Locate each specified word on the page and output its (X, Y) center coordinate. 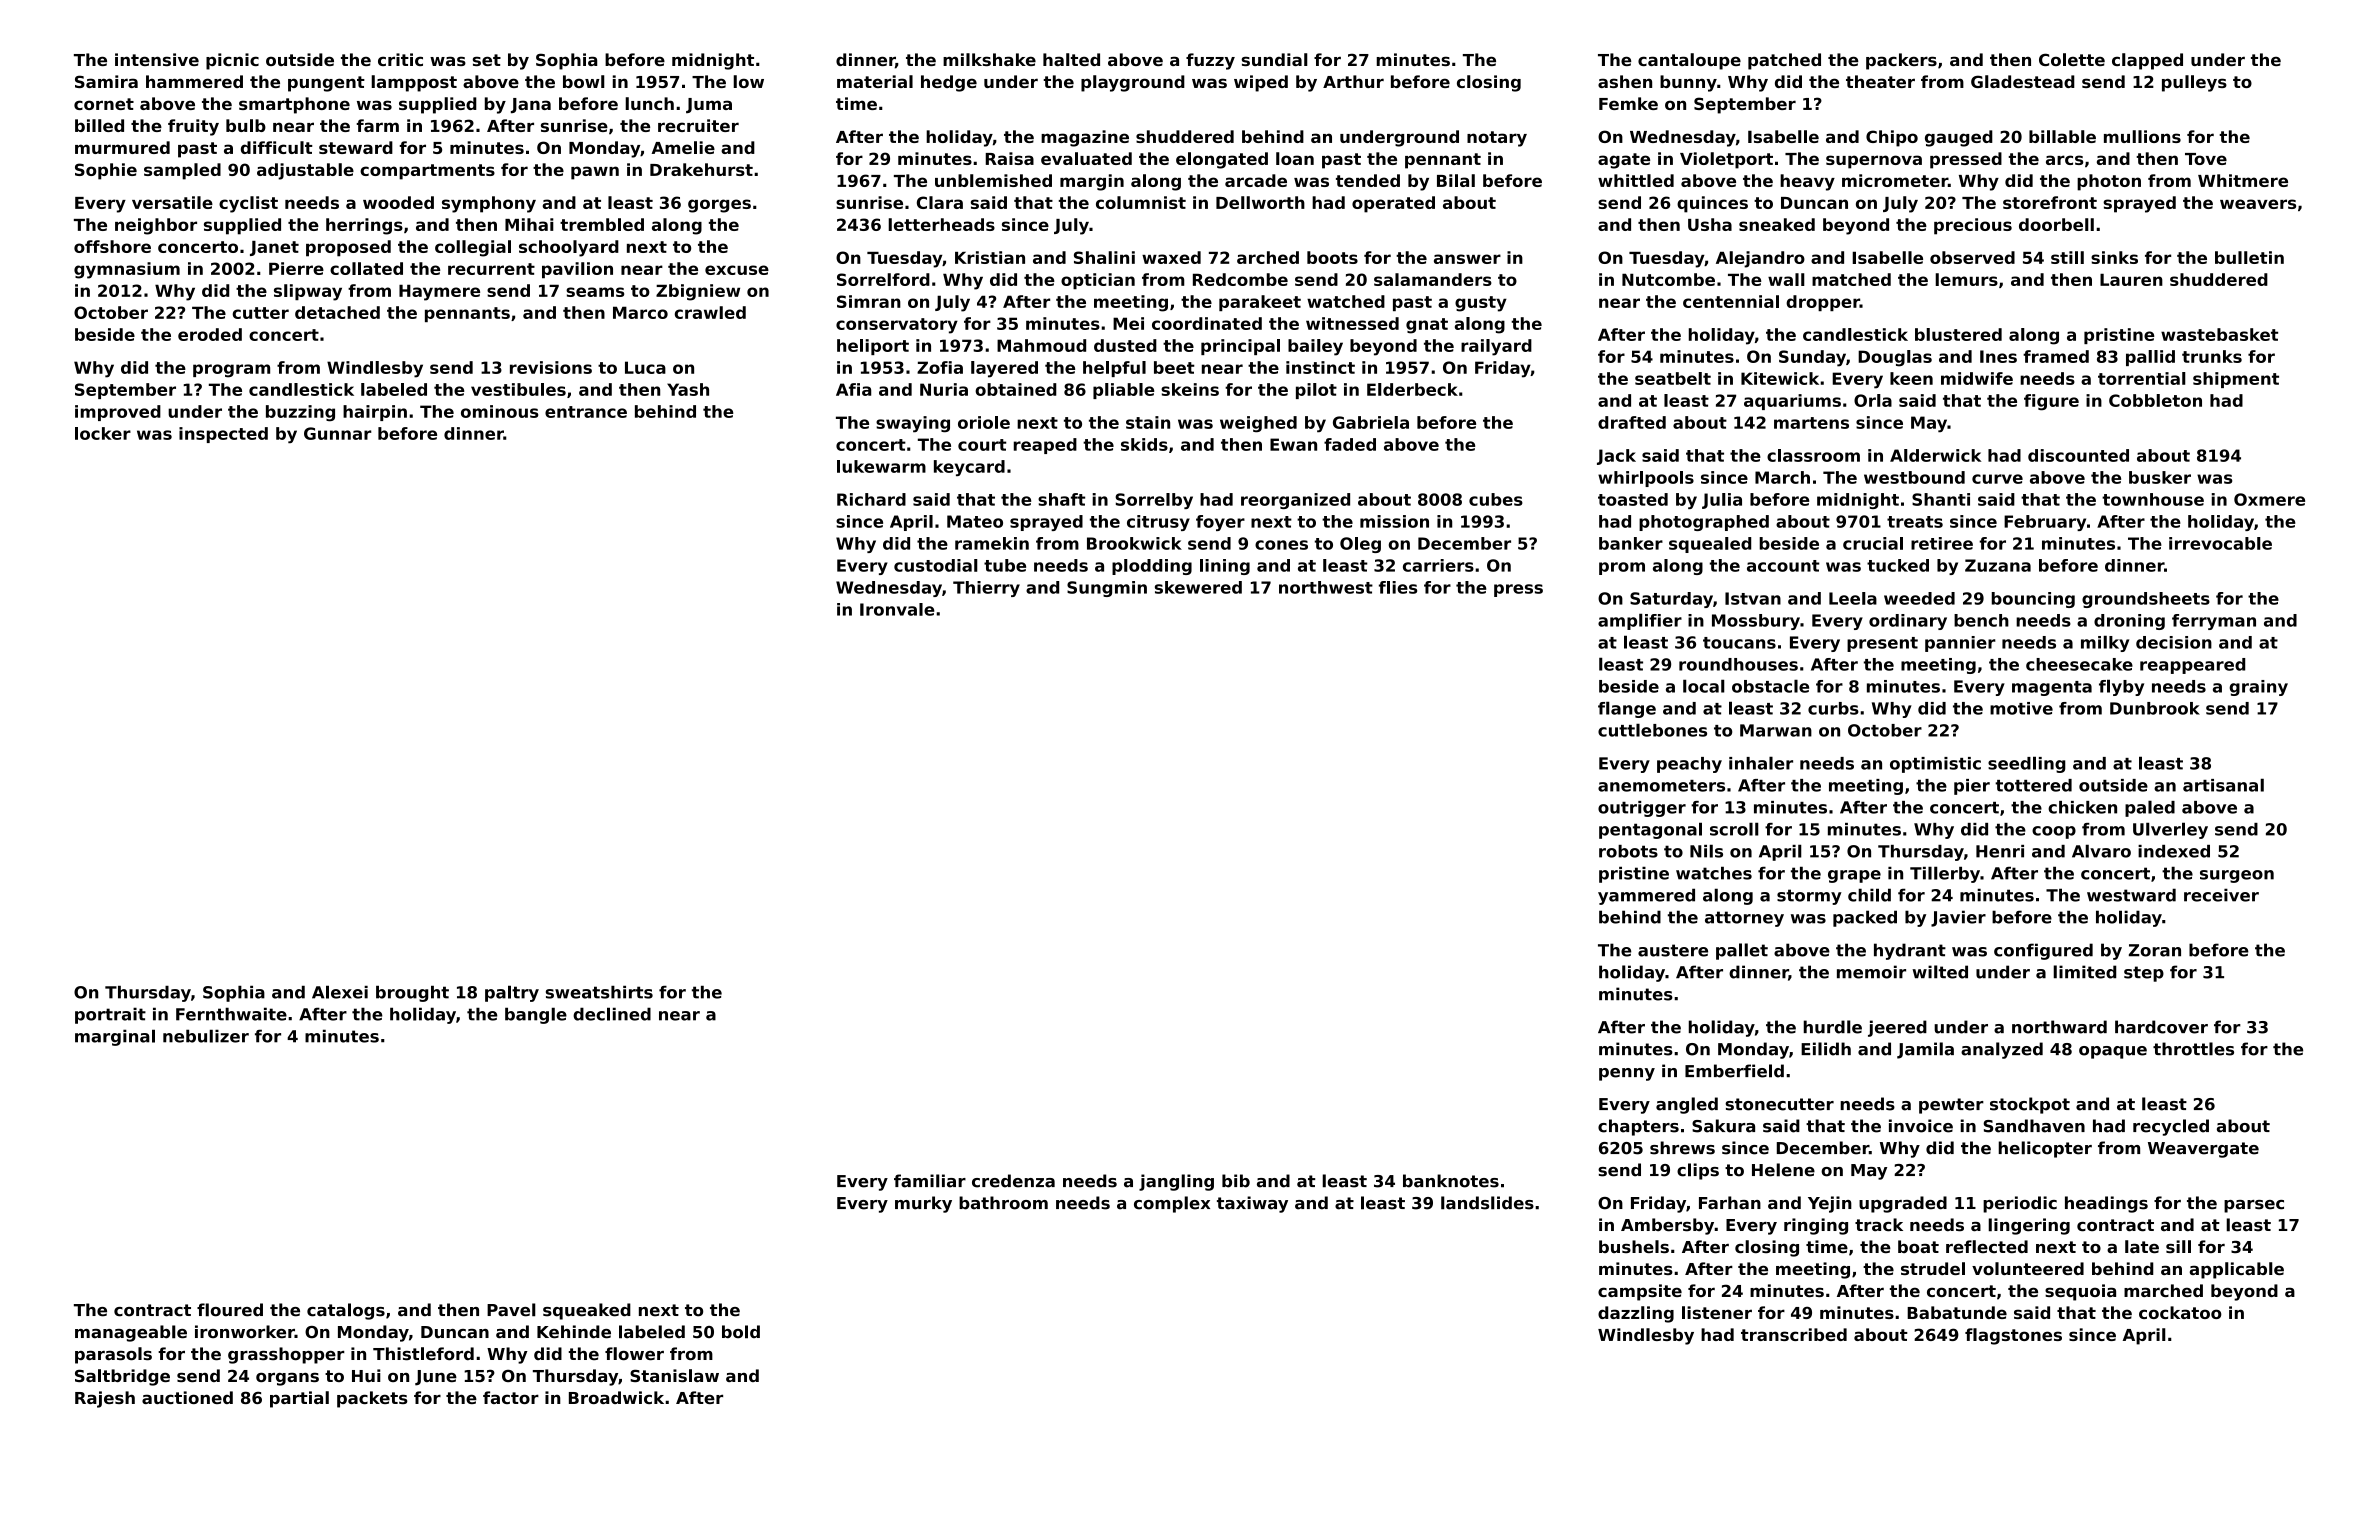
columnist (1141, 202)
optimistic (1935, 765)
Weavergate (2203, 1150)
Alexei (340, 992)
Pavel (511, 1310)
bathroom (1003, 1203)
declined (612, 1014)
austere (1673, 950)
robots (1628, 851)
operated (1393, 204)
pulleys (2194, 83)
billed (99, 125)
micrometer (1895, 180)
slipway (308, 292)
